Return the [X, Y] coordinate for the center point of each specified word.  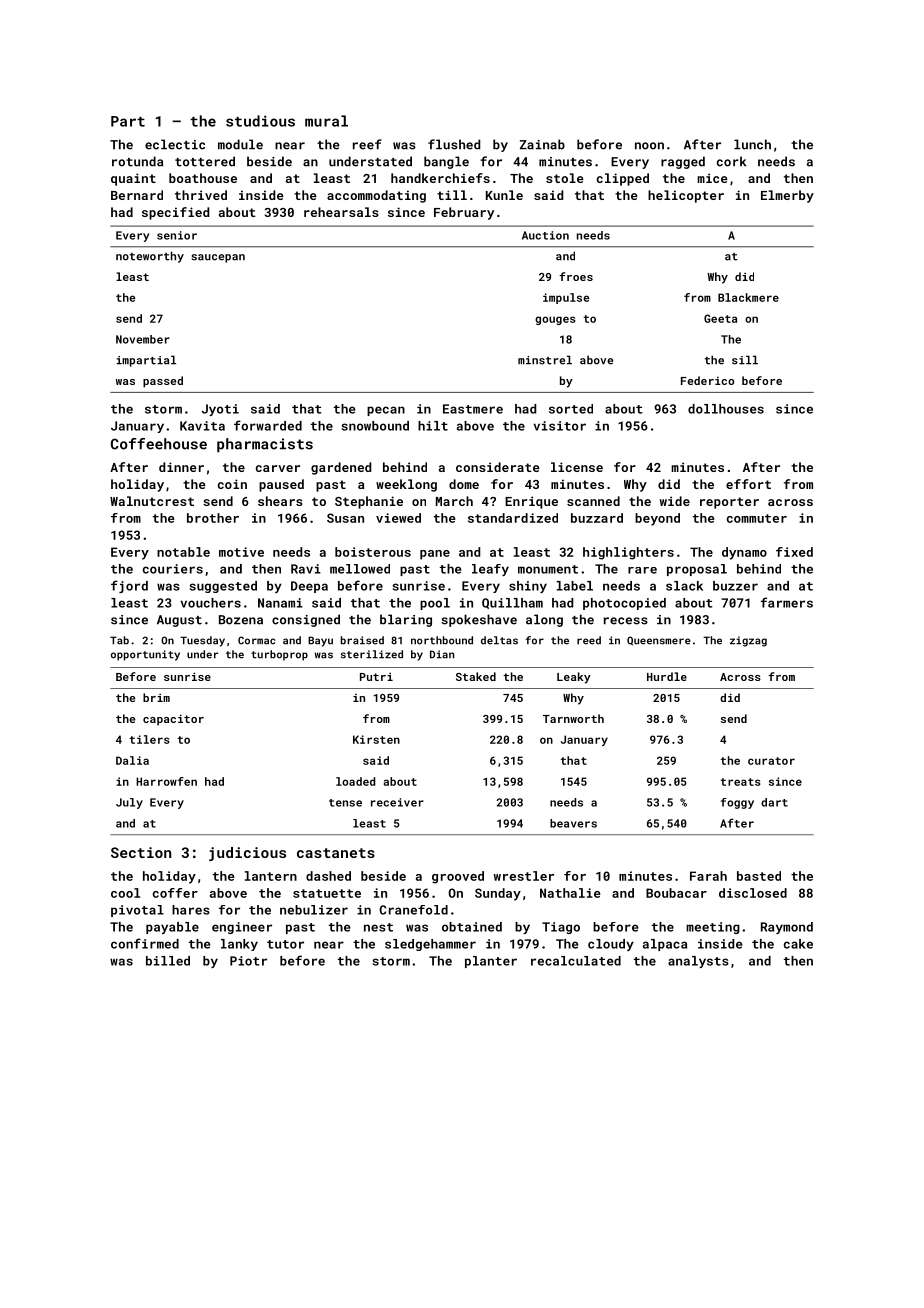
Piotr [248, 961]
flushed [454, 144]
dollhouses [726, 409]
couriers [173, 569]
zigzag [748, 641]
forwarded [268, 425]
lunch [752, 144]
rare [642, 570]
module [240, 144]
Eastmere [473, 409]
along [544, 620]
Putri [376, 677]
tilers [149, 739]
